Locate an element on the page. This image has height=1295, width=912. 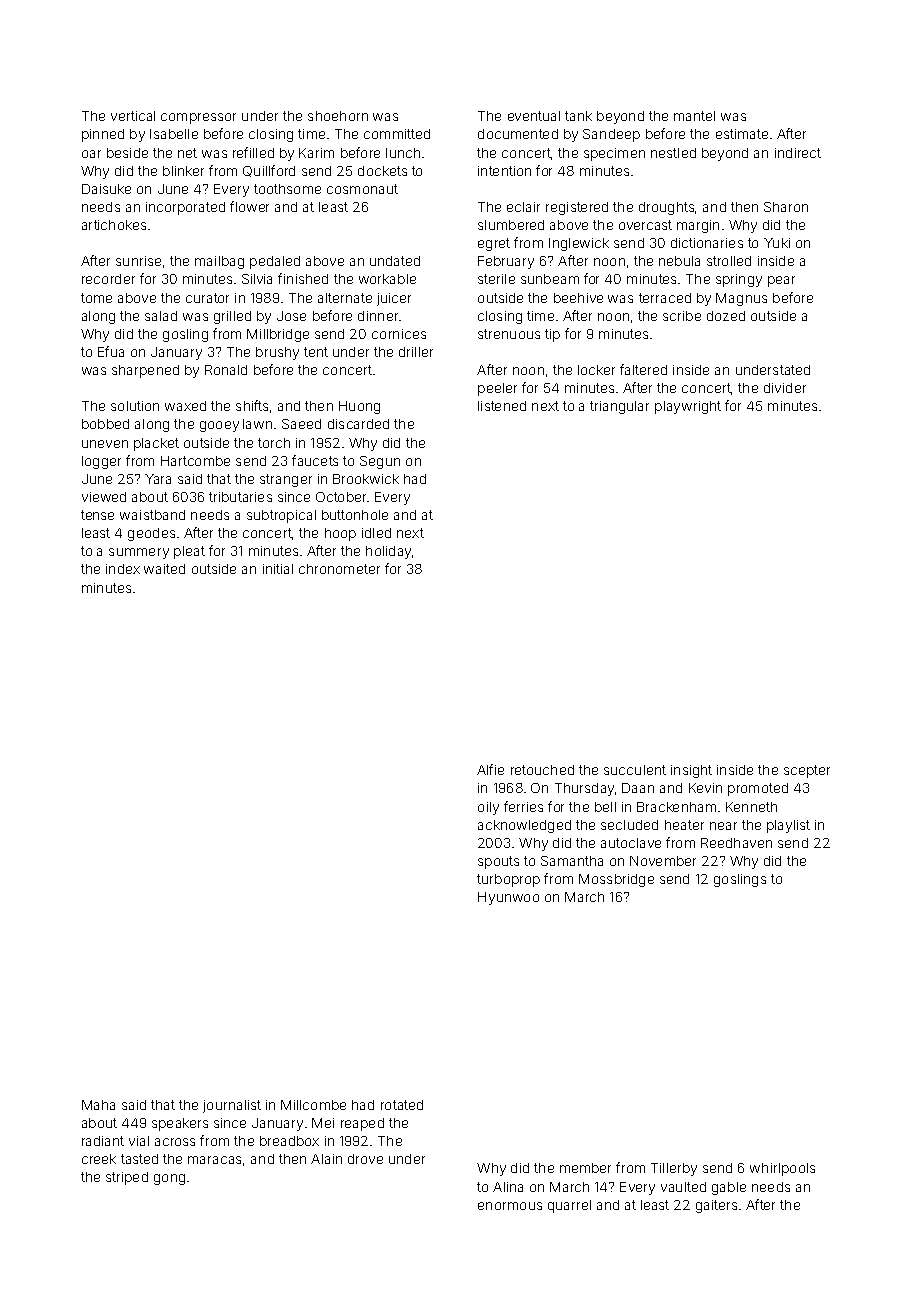
November is located at coordinates (663, 861).
